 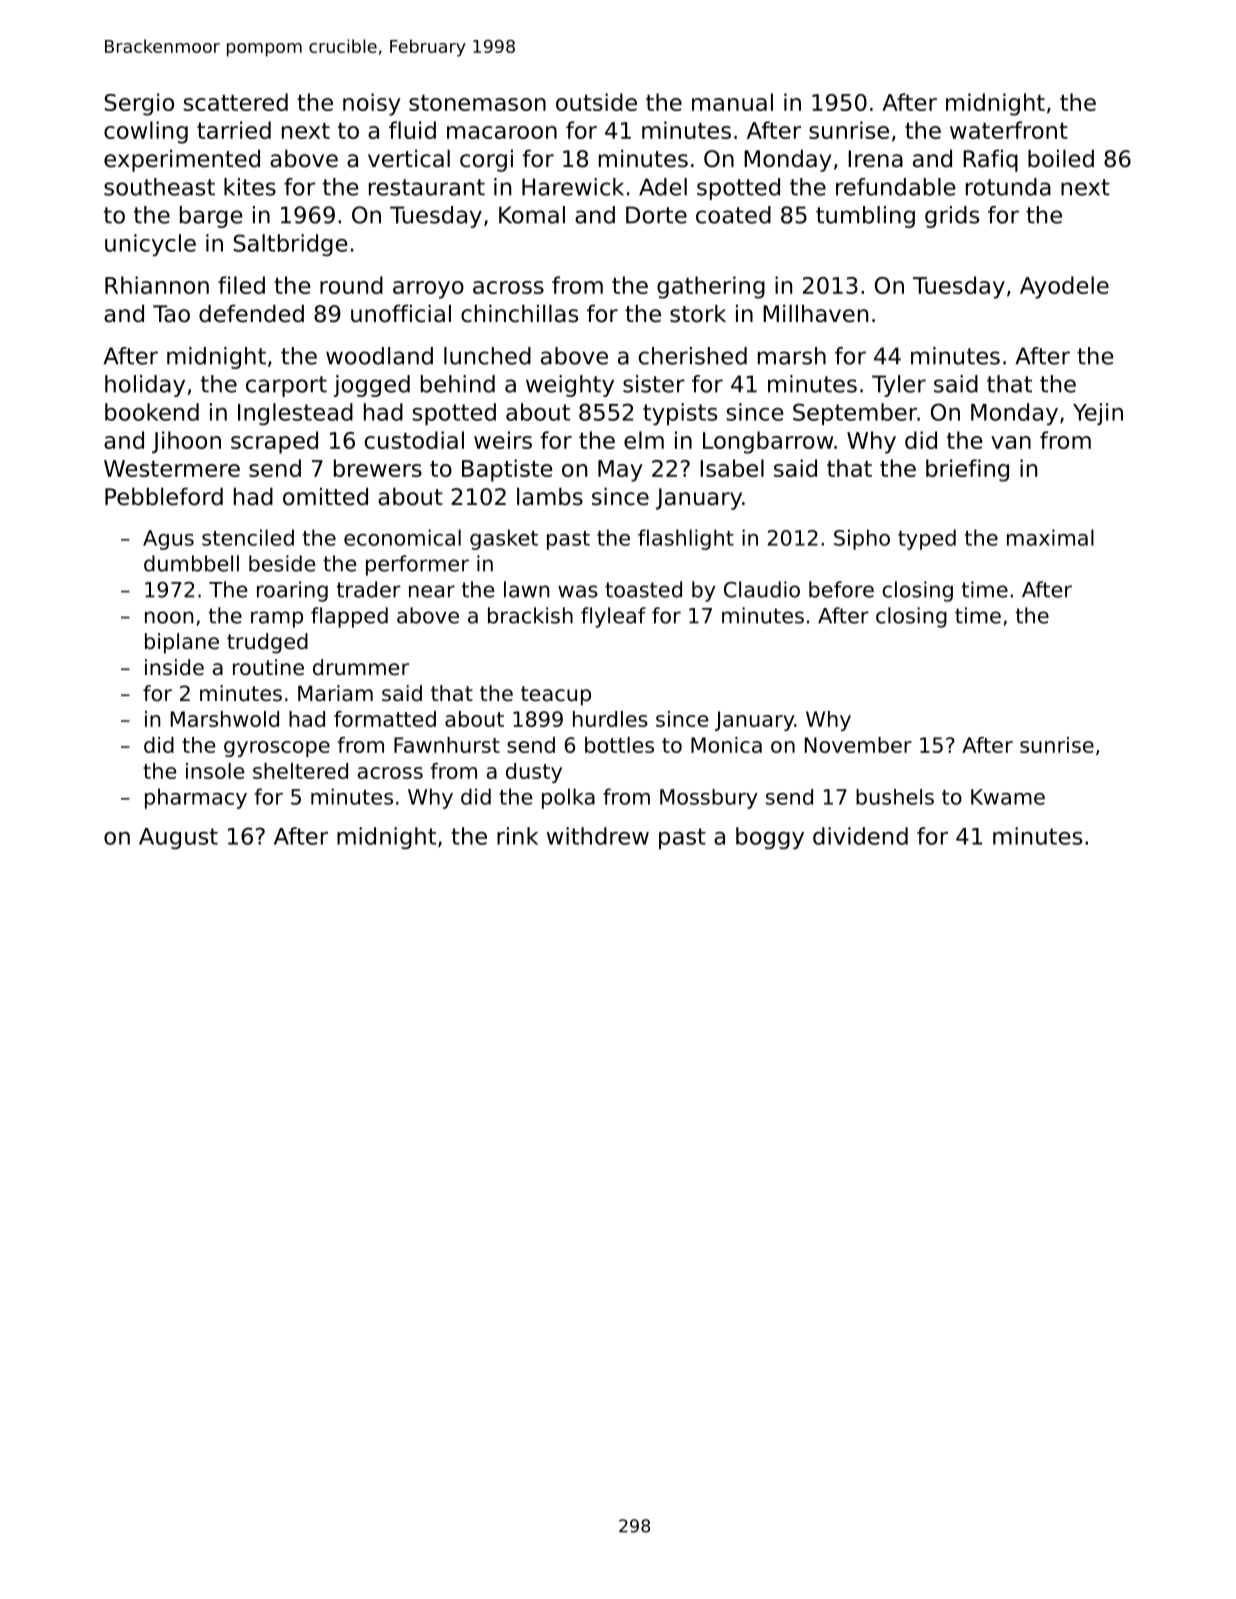 What do you see at coordinates (1061, 158) in the image?
I see `boiled` at bounding box center [1061, 158].
